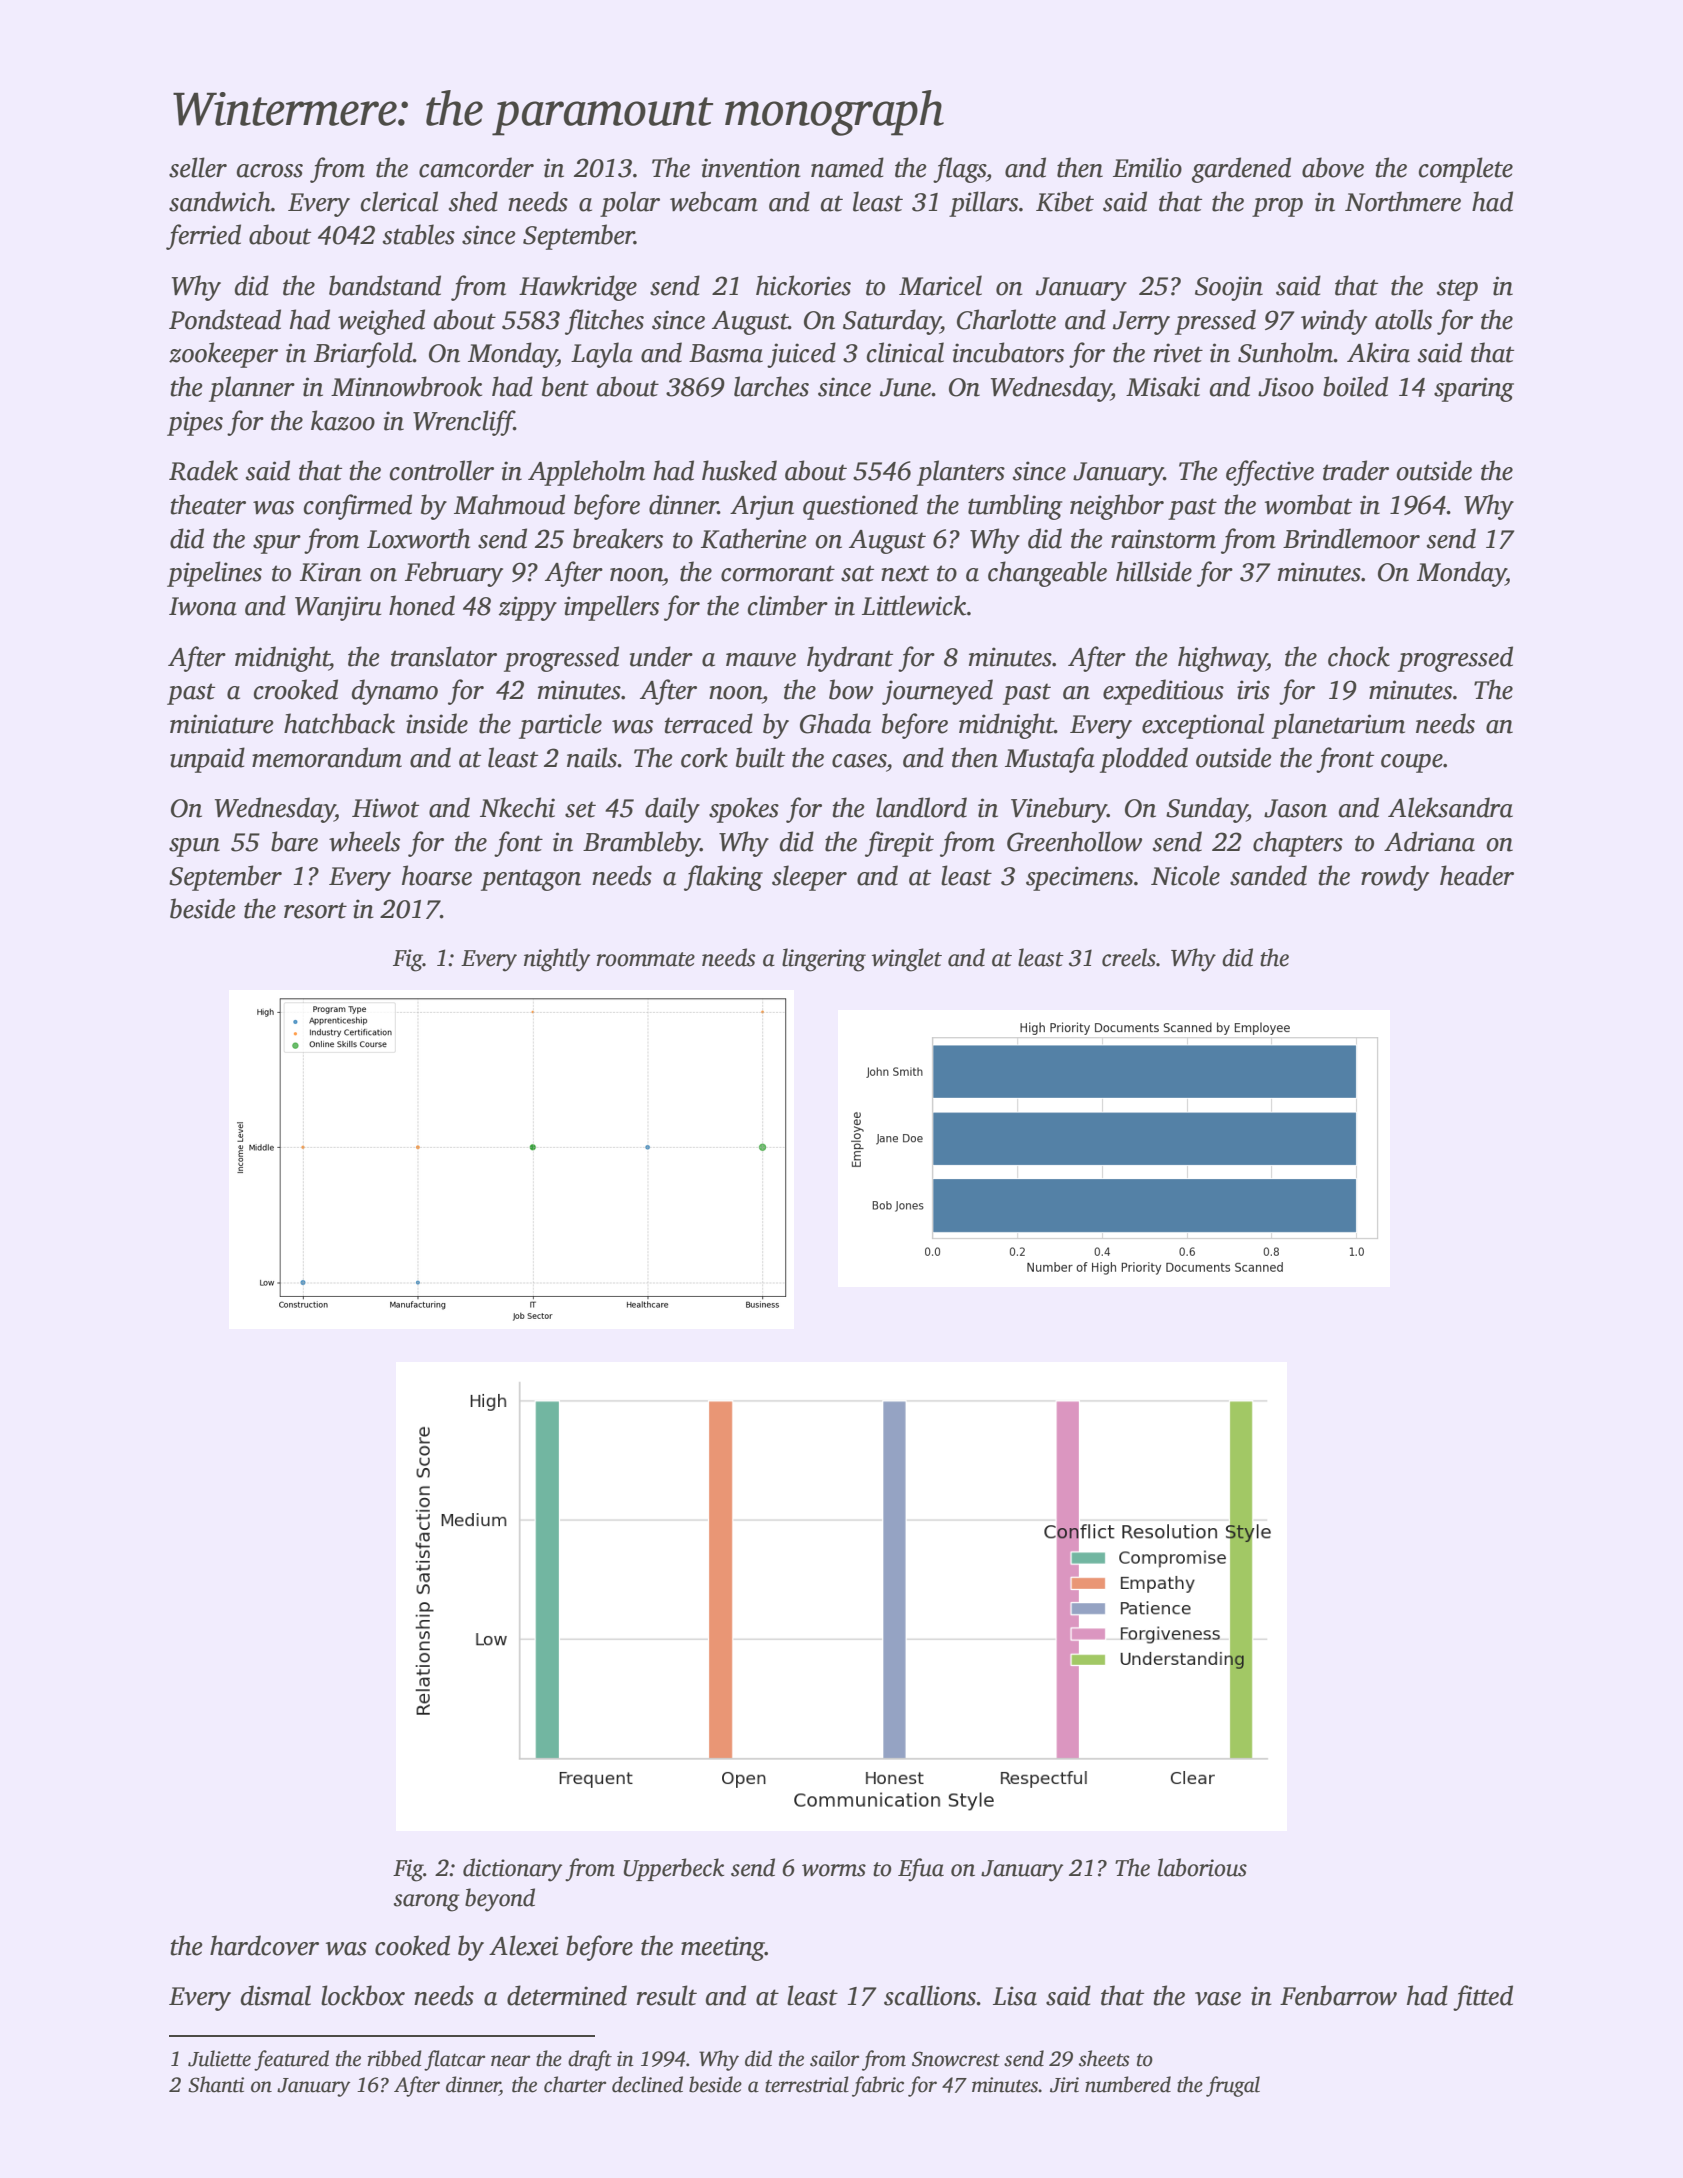 The height and width of the screenshot is (2178, 1683). I want to click on Efua, so click(921, 1870).
